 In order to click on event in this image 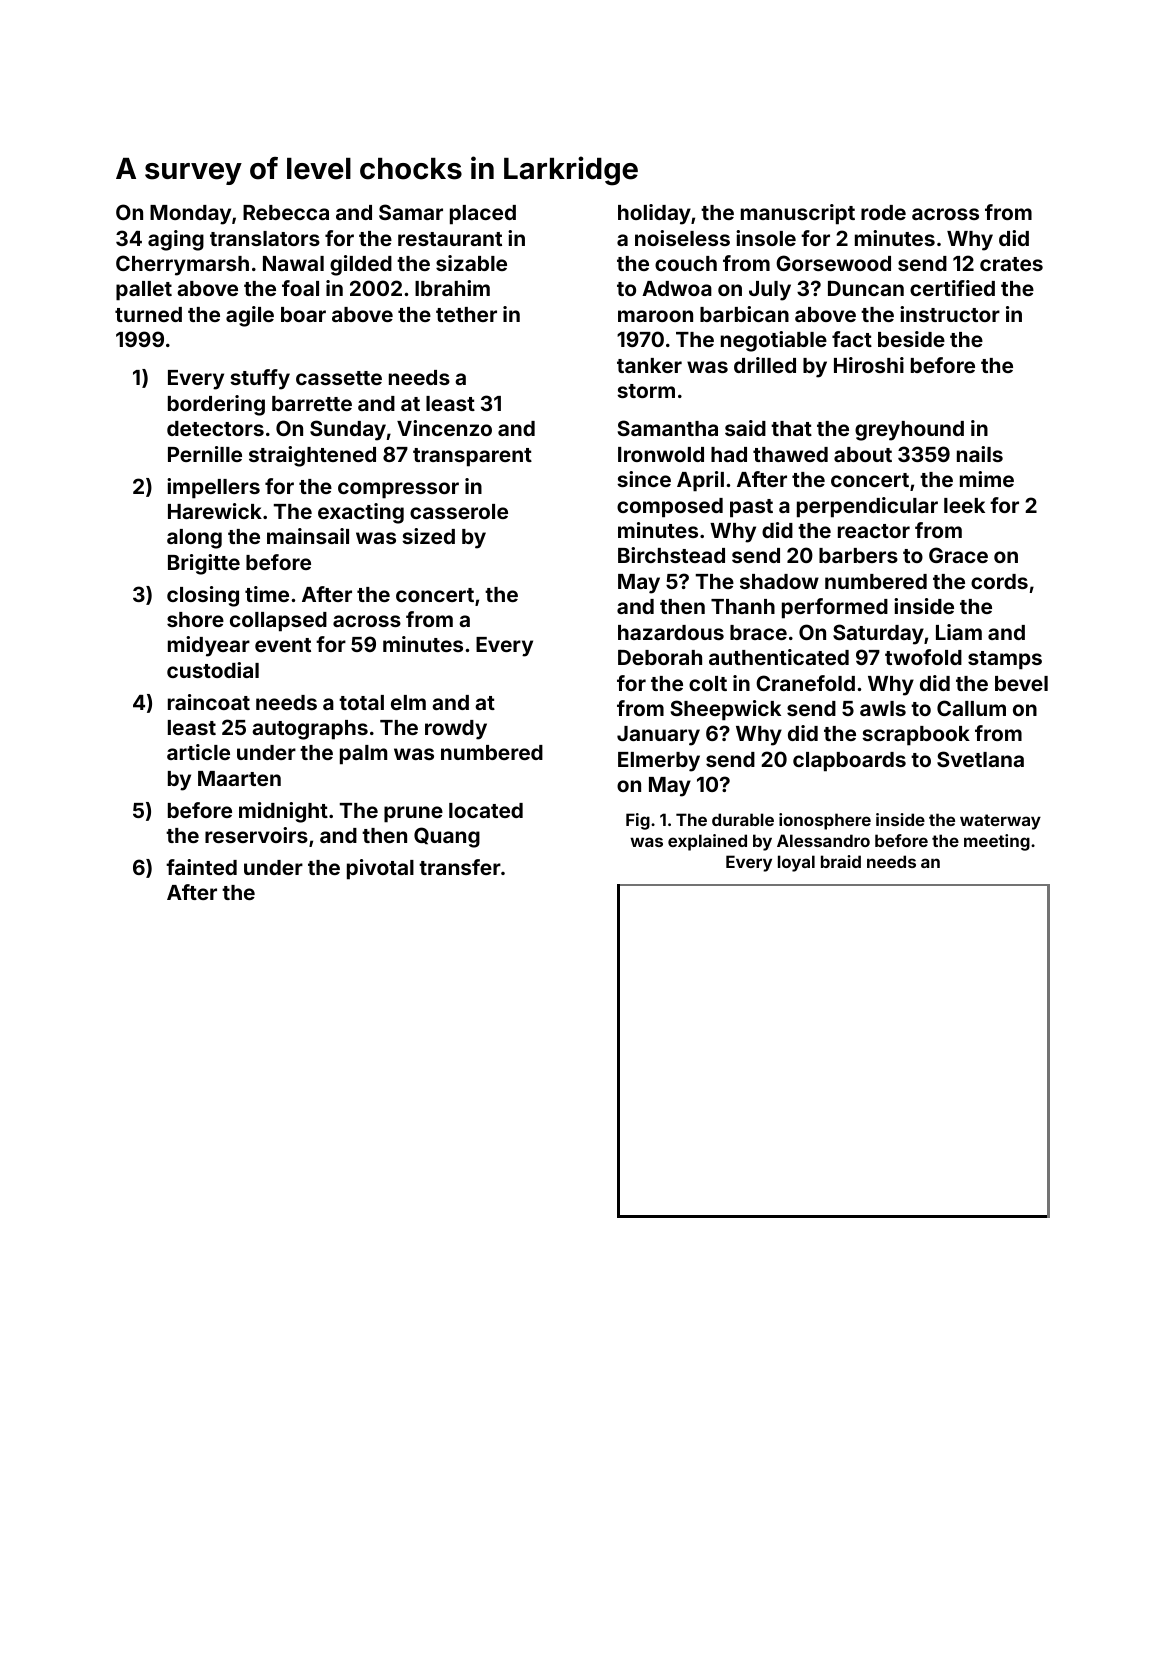, I will do `click(283, 645)`.
